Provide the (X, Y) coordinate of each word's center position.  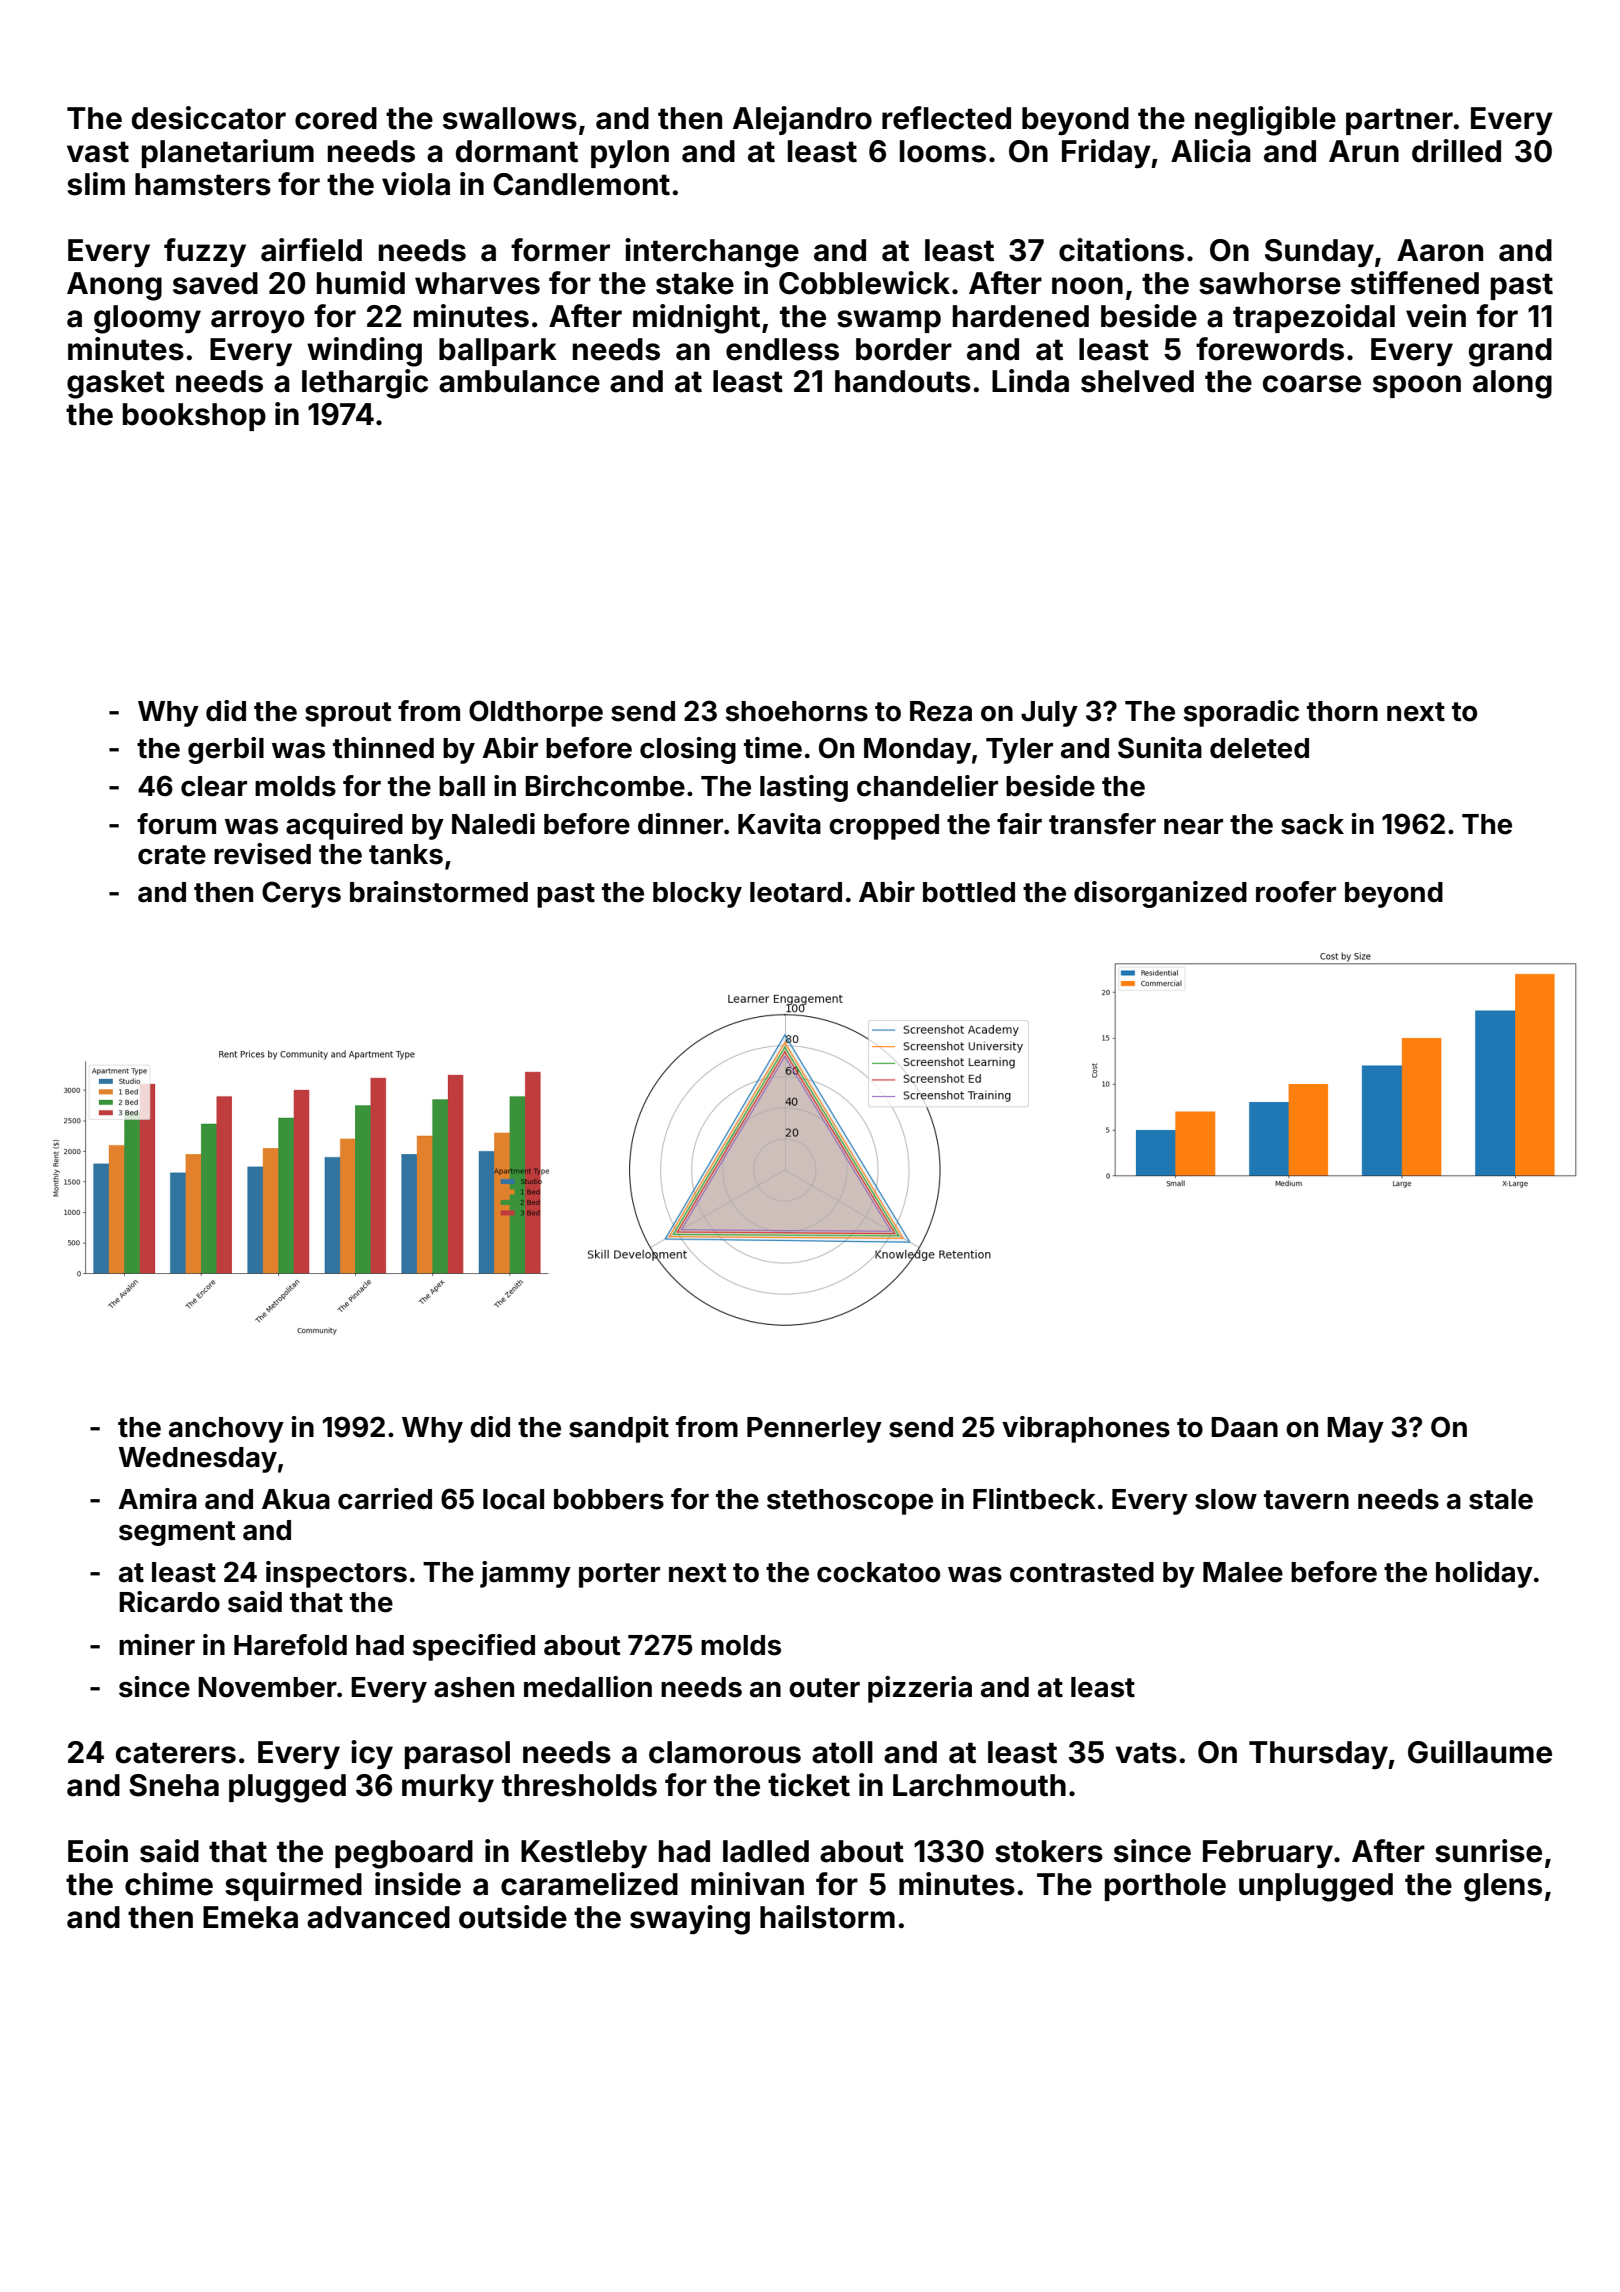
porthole (1165, 1887)
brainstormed (439, 892)
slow (1226, 1499)
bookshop (194, 417)
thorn (1342, 711)
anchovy (226, 1430)
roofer (1296, 892)
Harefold (290, 1645)
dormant (517, 151)
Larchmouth (979, 1785)
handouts (903, 381)
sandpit (619, 1429)
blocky (697, 895)
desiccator (209, 118)
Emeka (250, 1917)
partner (1399, 121)
